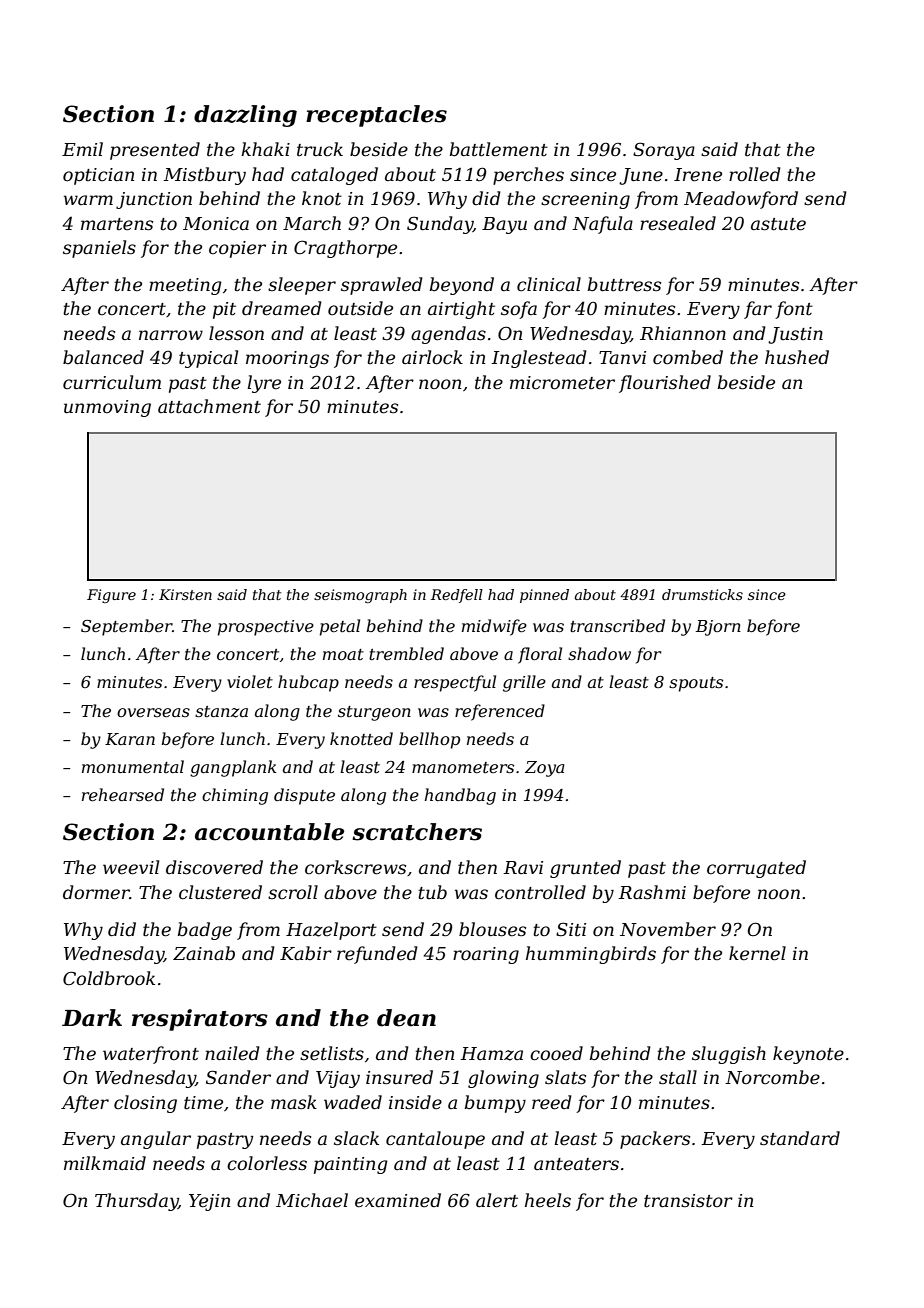 The width and height of the screenshot is (924, 1308). I want to click on presented, so click(155, 151).
